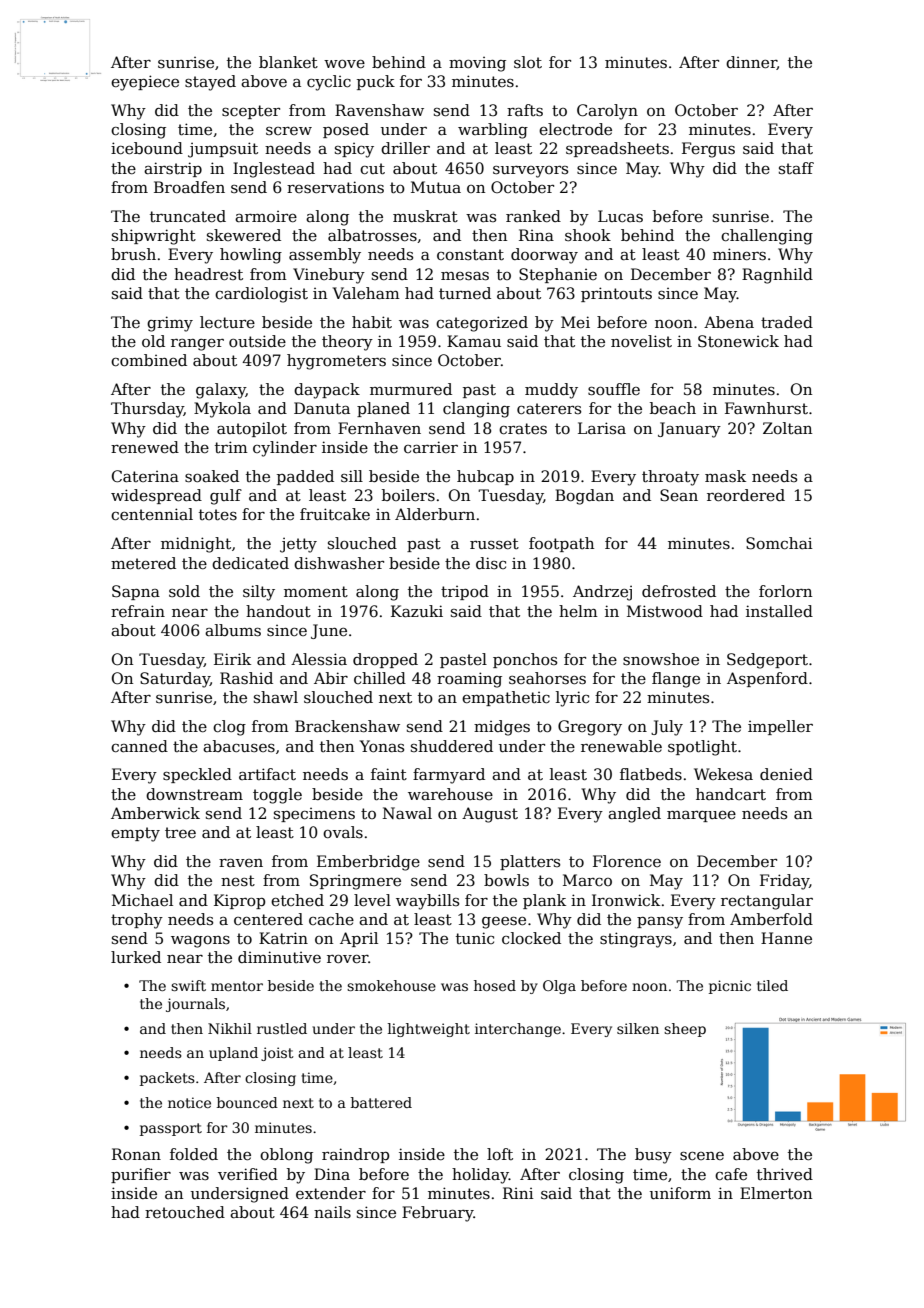 Image resolution: width=924 pixels, height=1308 pixels. Describe the element at coordinates (145, 83) in the page. I see `eyepiece` at that location.
